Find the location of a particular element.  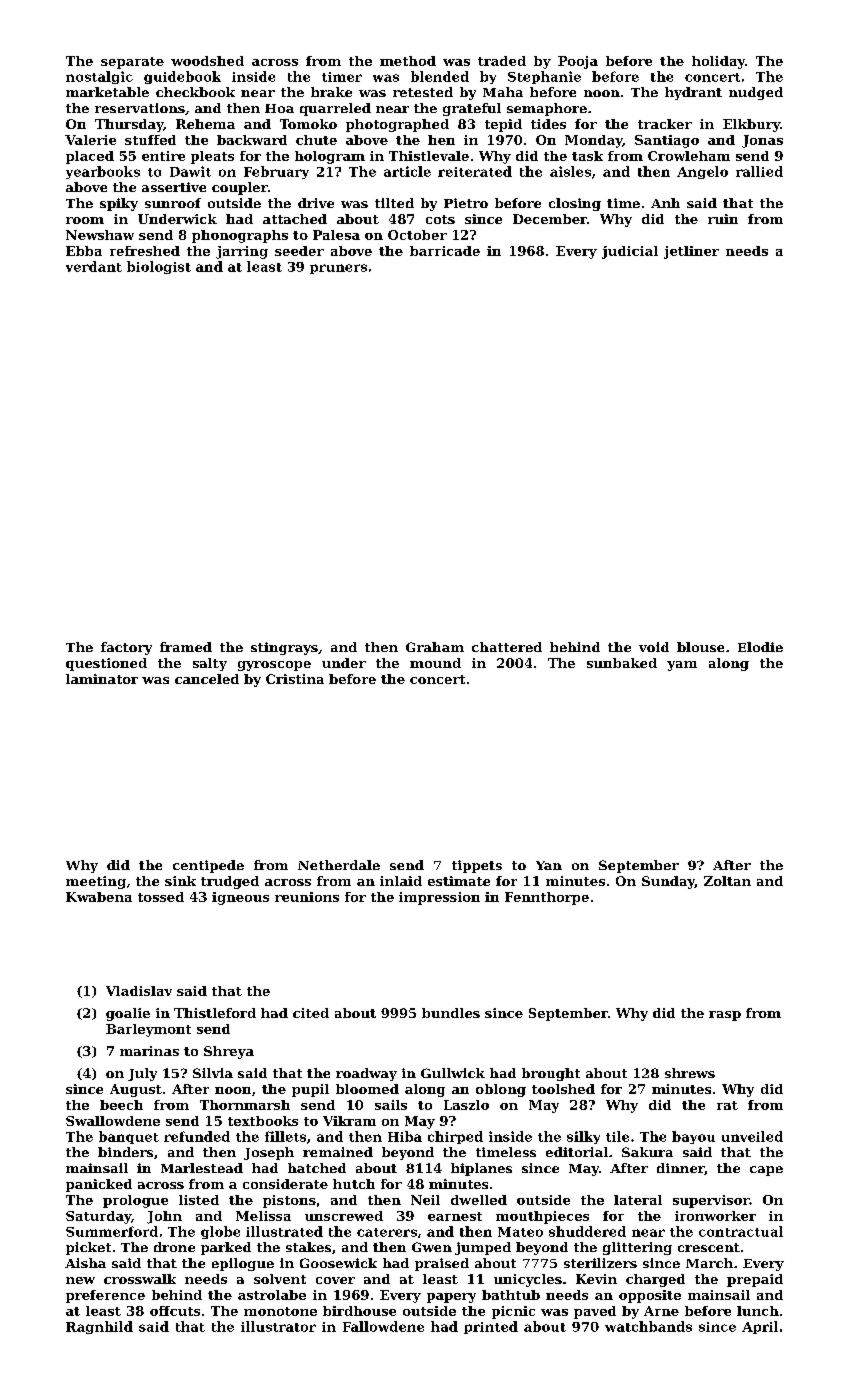

roadway is located at coordinates (366, 1074).
